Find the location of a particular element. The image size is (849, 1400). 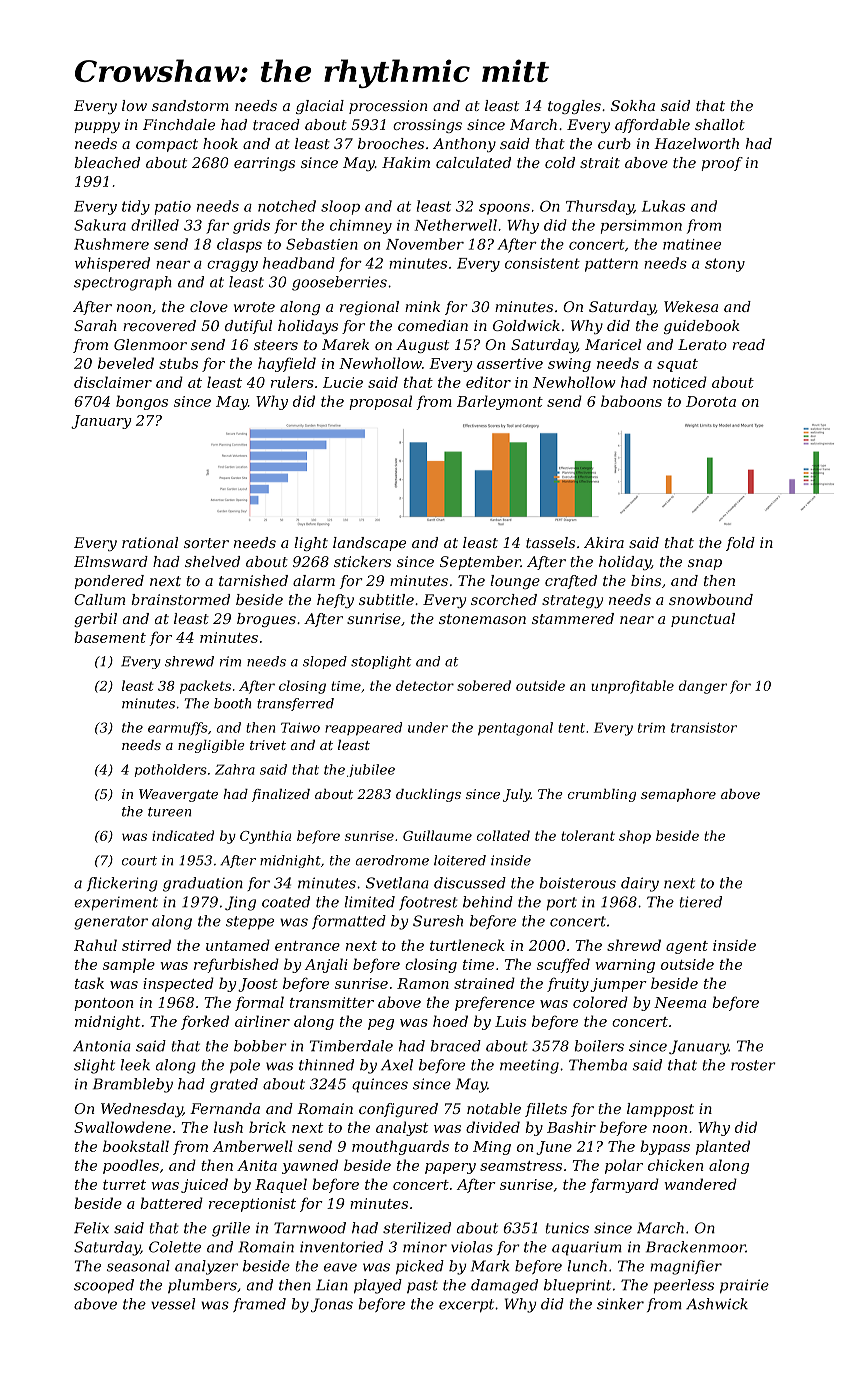

Antonia is located at coordinates (102, 1046).
